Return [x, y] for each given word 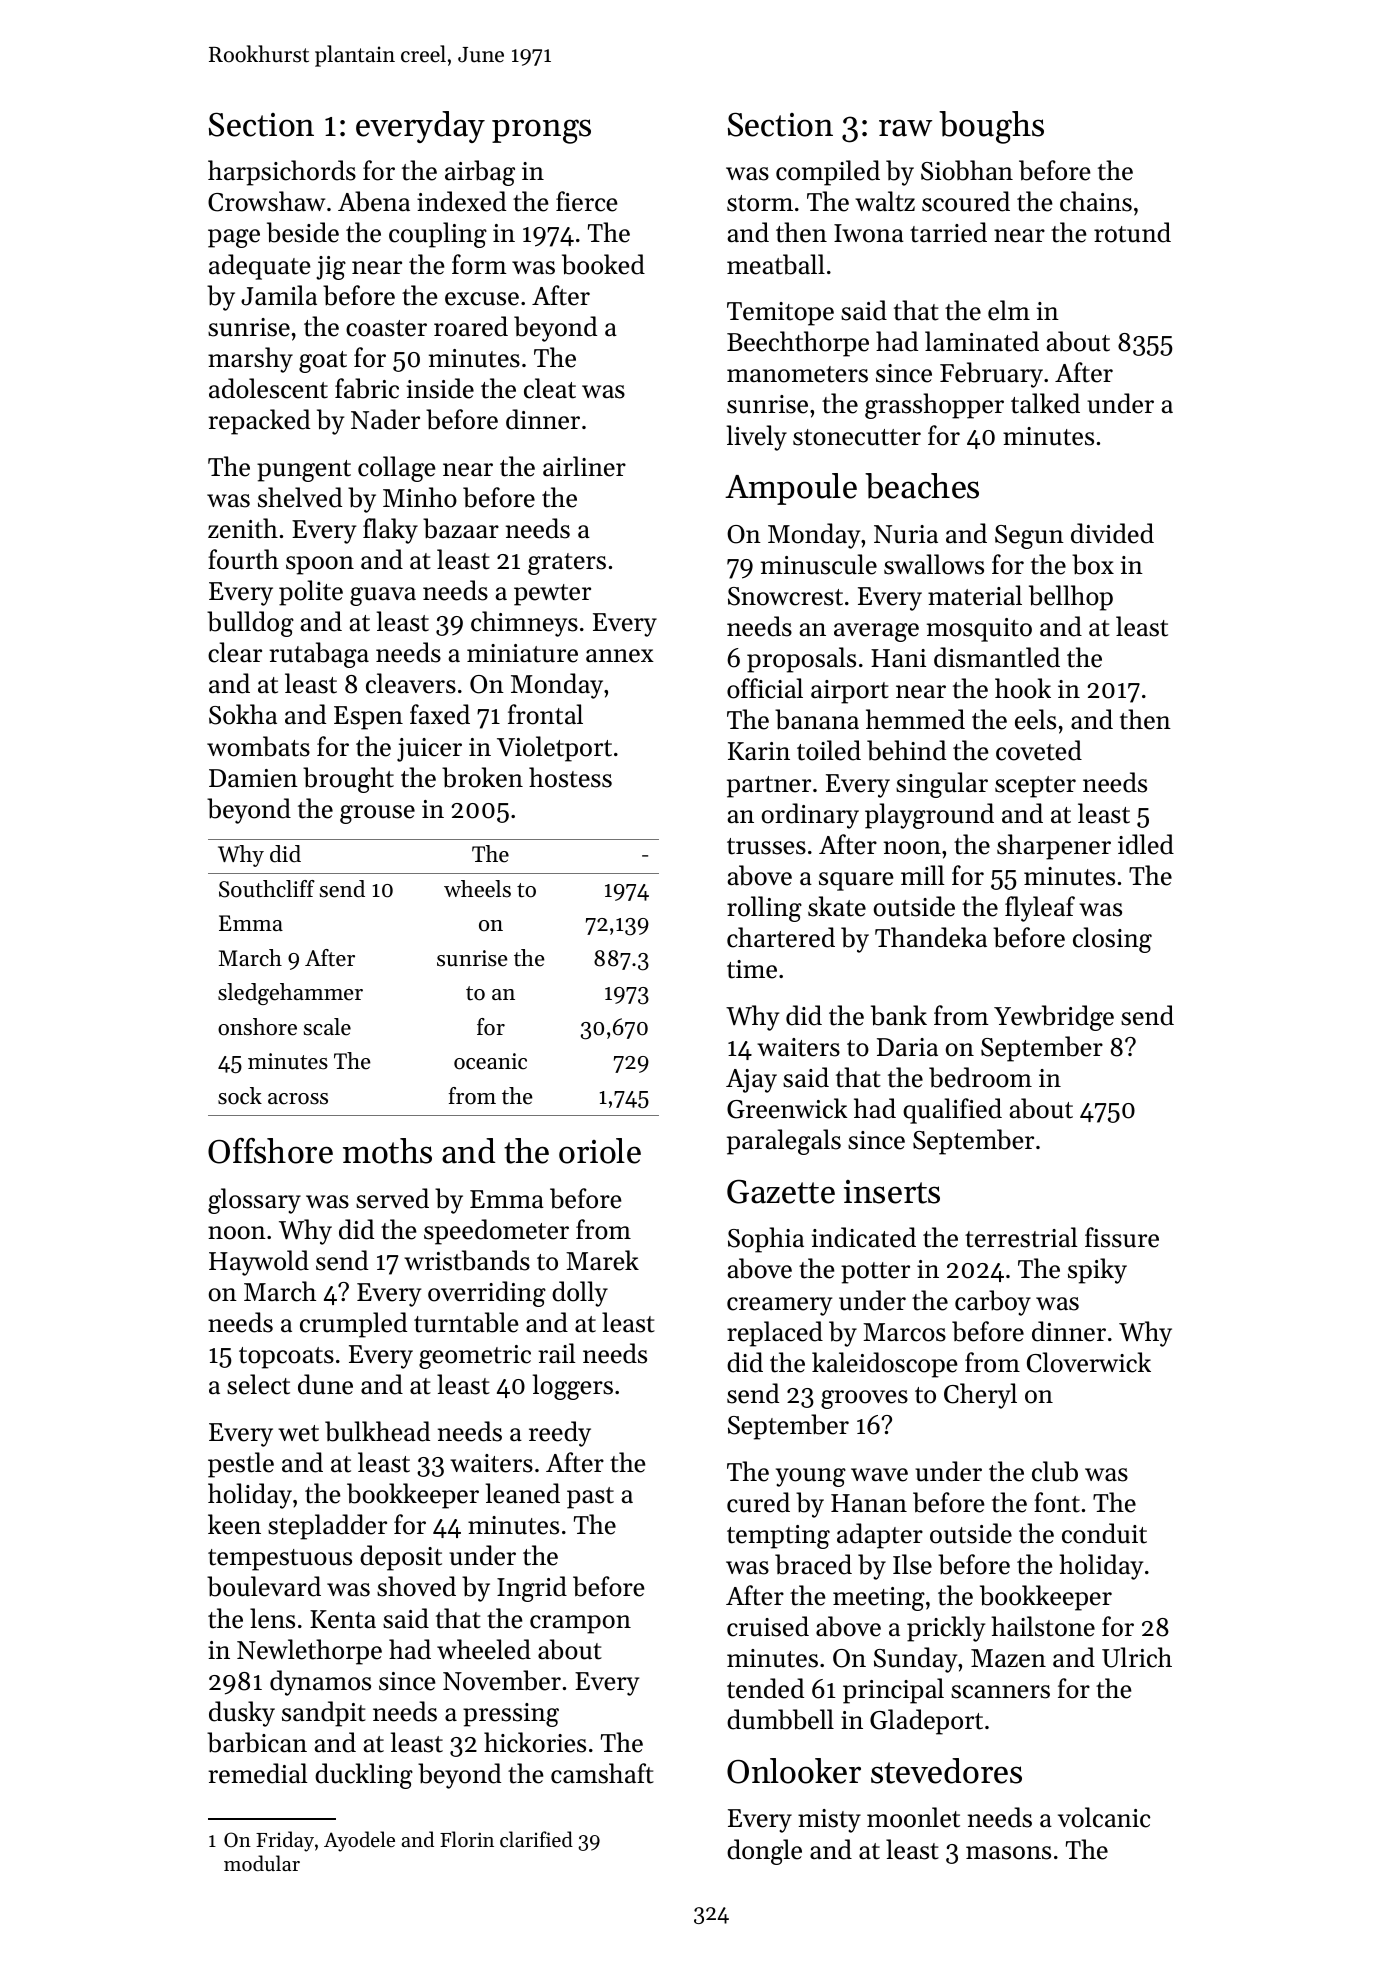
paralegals [784, 1142]
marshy [250, 360]
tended [765, 1688]
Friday [285, 1841]
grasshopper [934, 406]
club [1055, 1471]
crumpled [353, 1325]
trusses [766, 846]
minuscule [819, 564]
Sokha [243, 714]
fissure [1122, 1237]
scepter [1035, 787]
